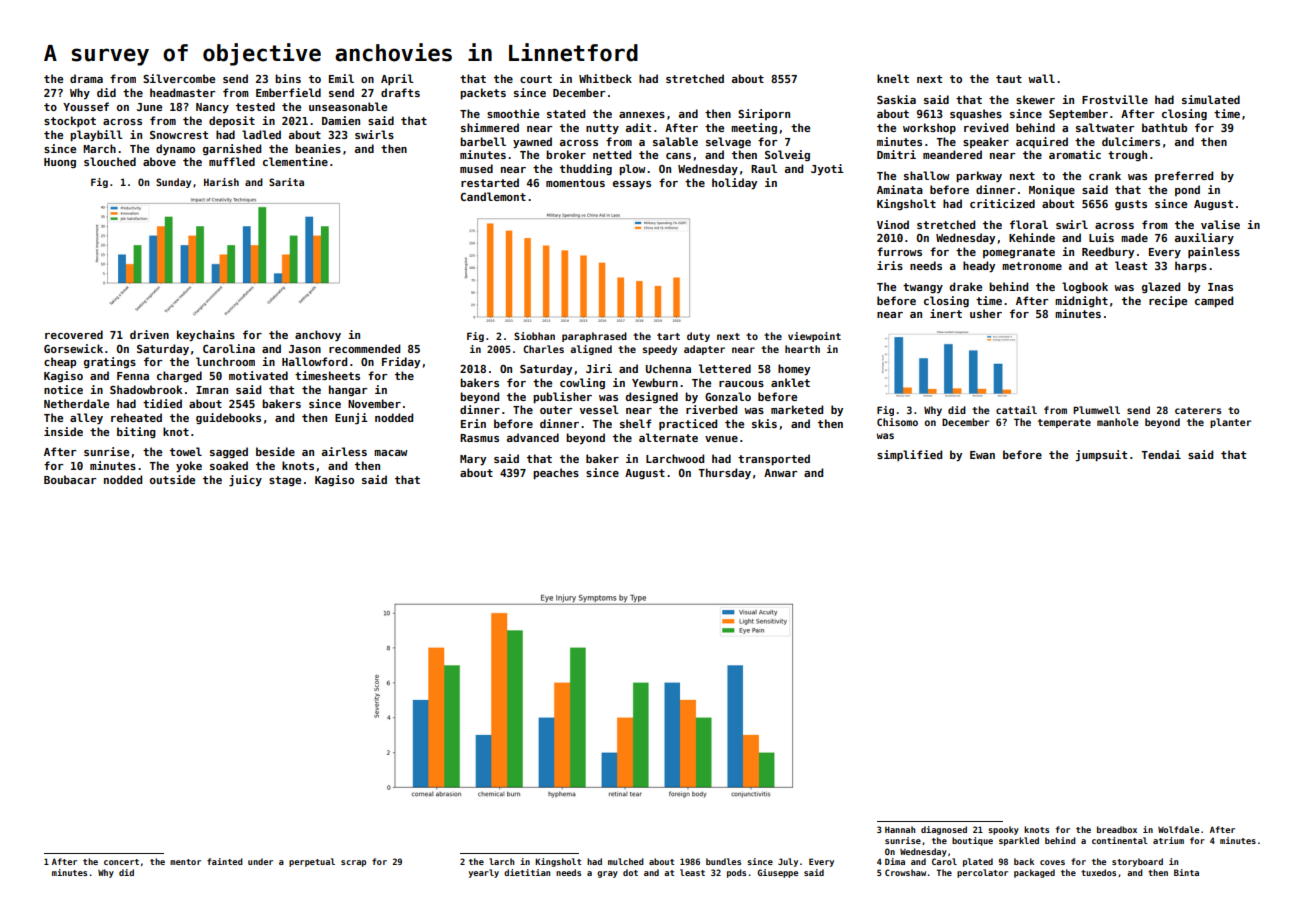 This page has height=924, width=1308. Describe the element at coordinates (473, 460) in the page. I see `Mary` at that location.
